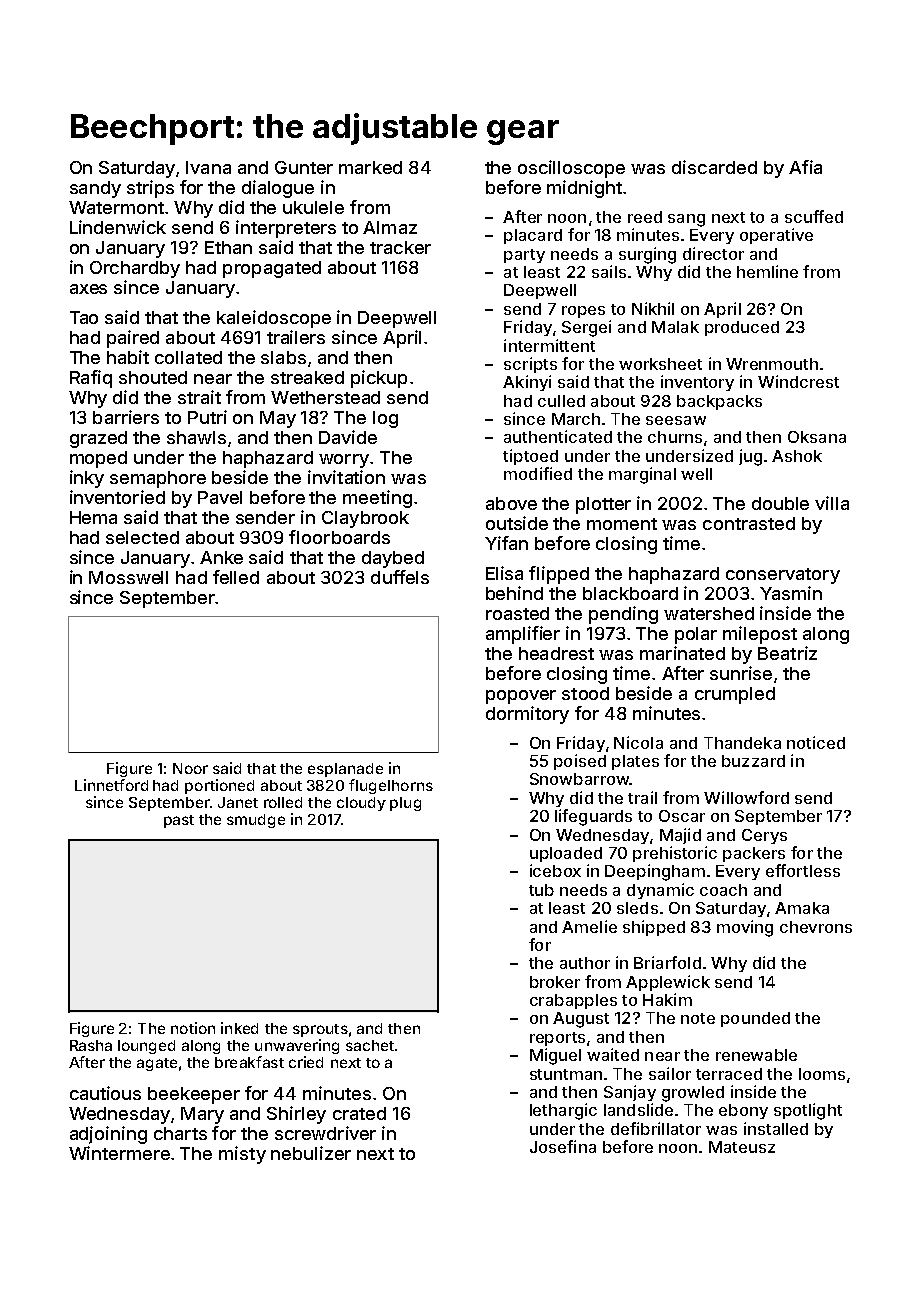 This screenshot has width=924, height=1311. I want to click on marked, so click(370, 167).
